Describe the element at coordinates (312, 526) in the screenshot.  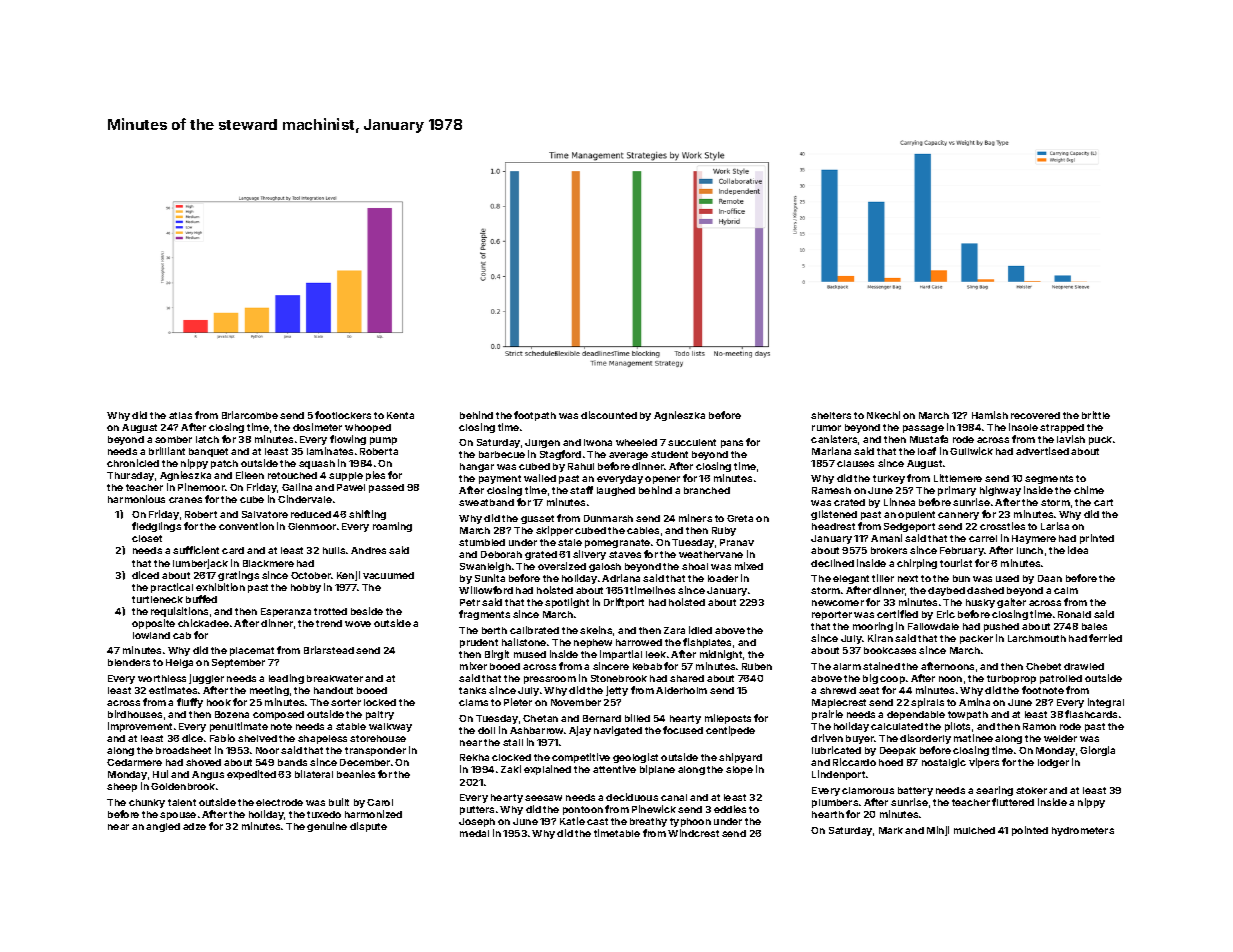
I see `Glenmoor` at that location.
